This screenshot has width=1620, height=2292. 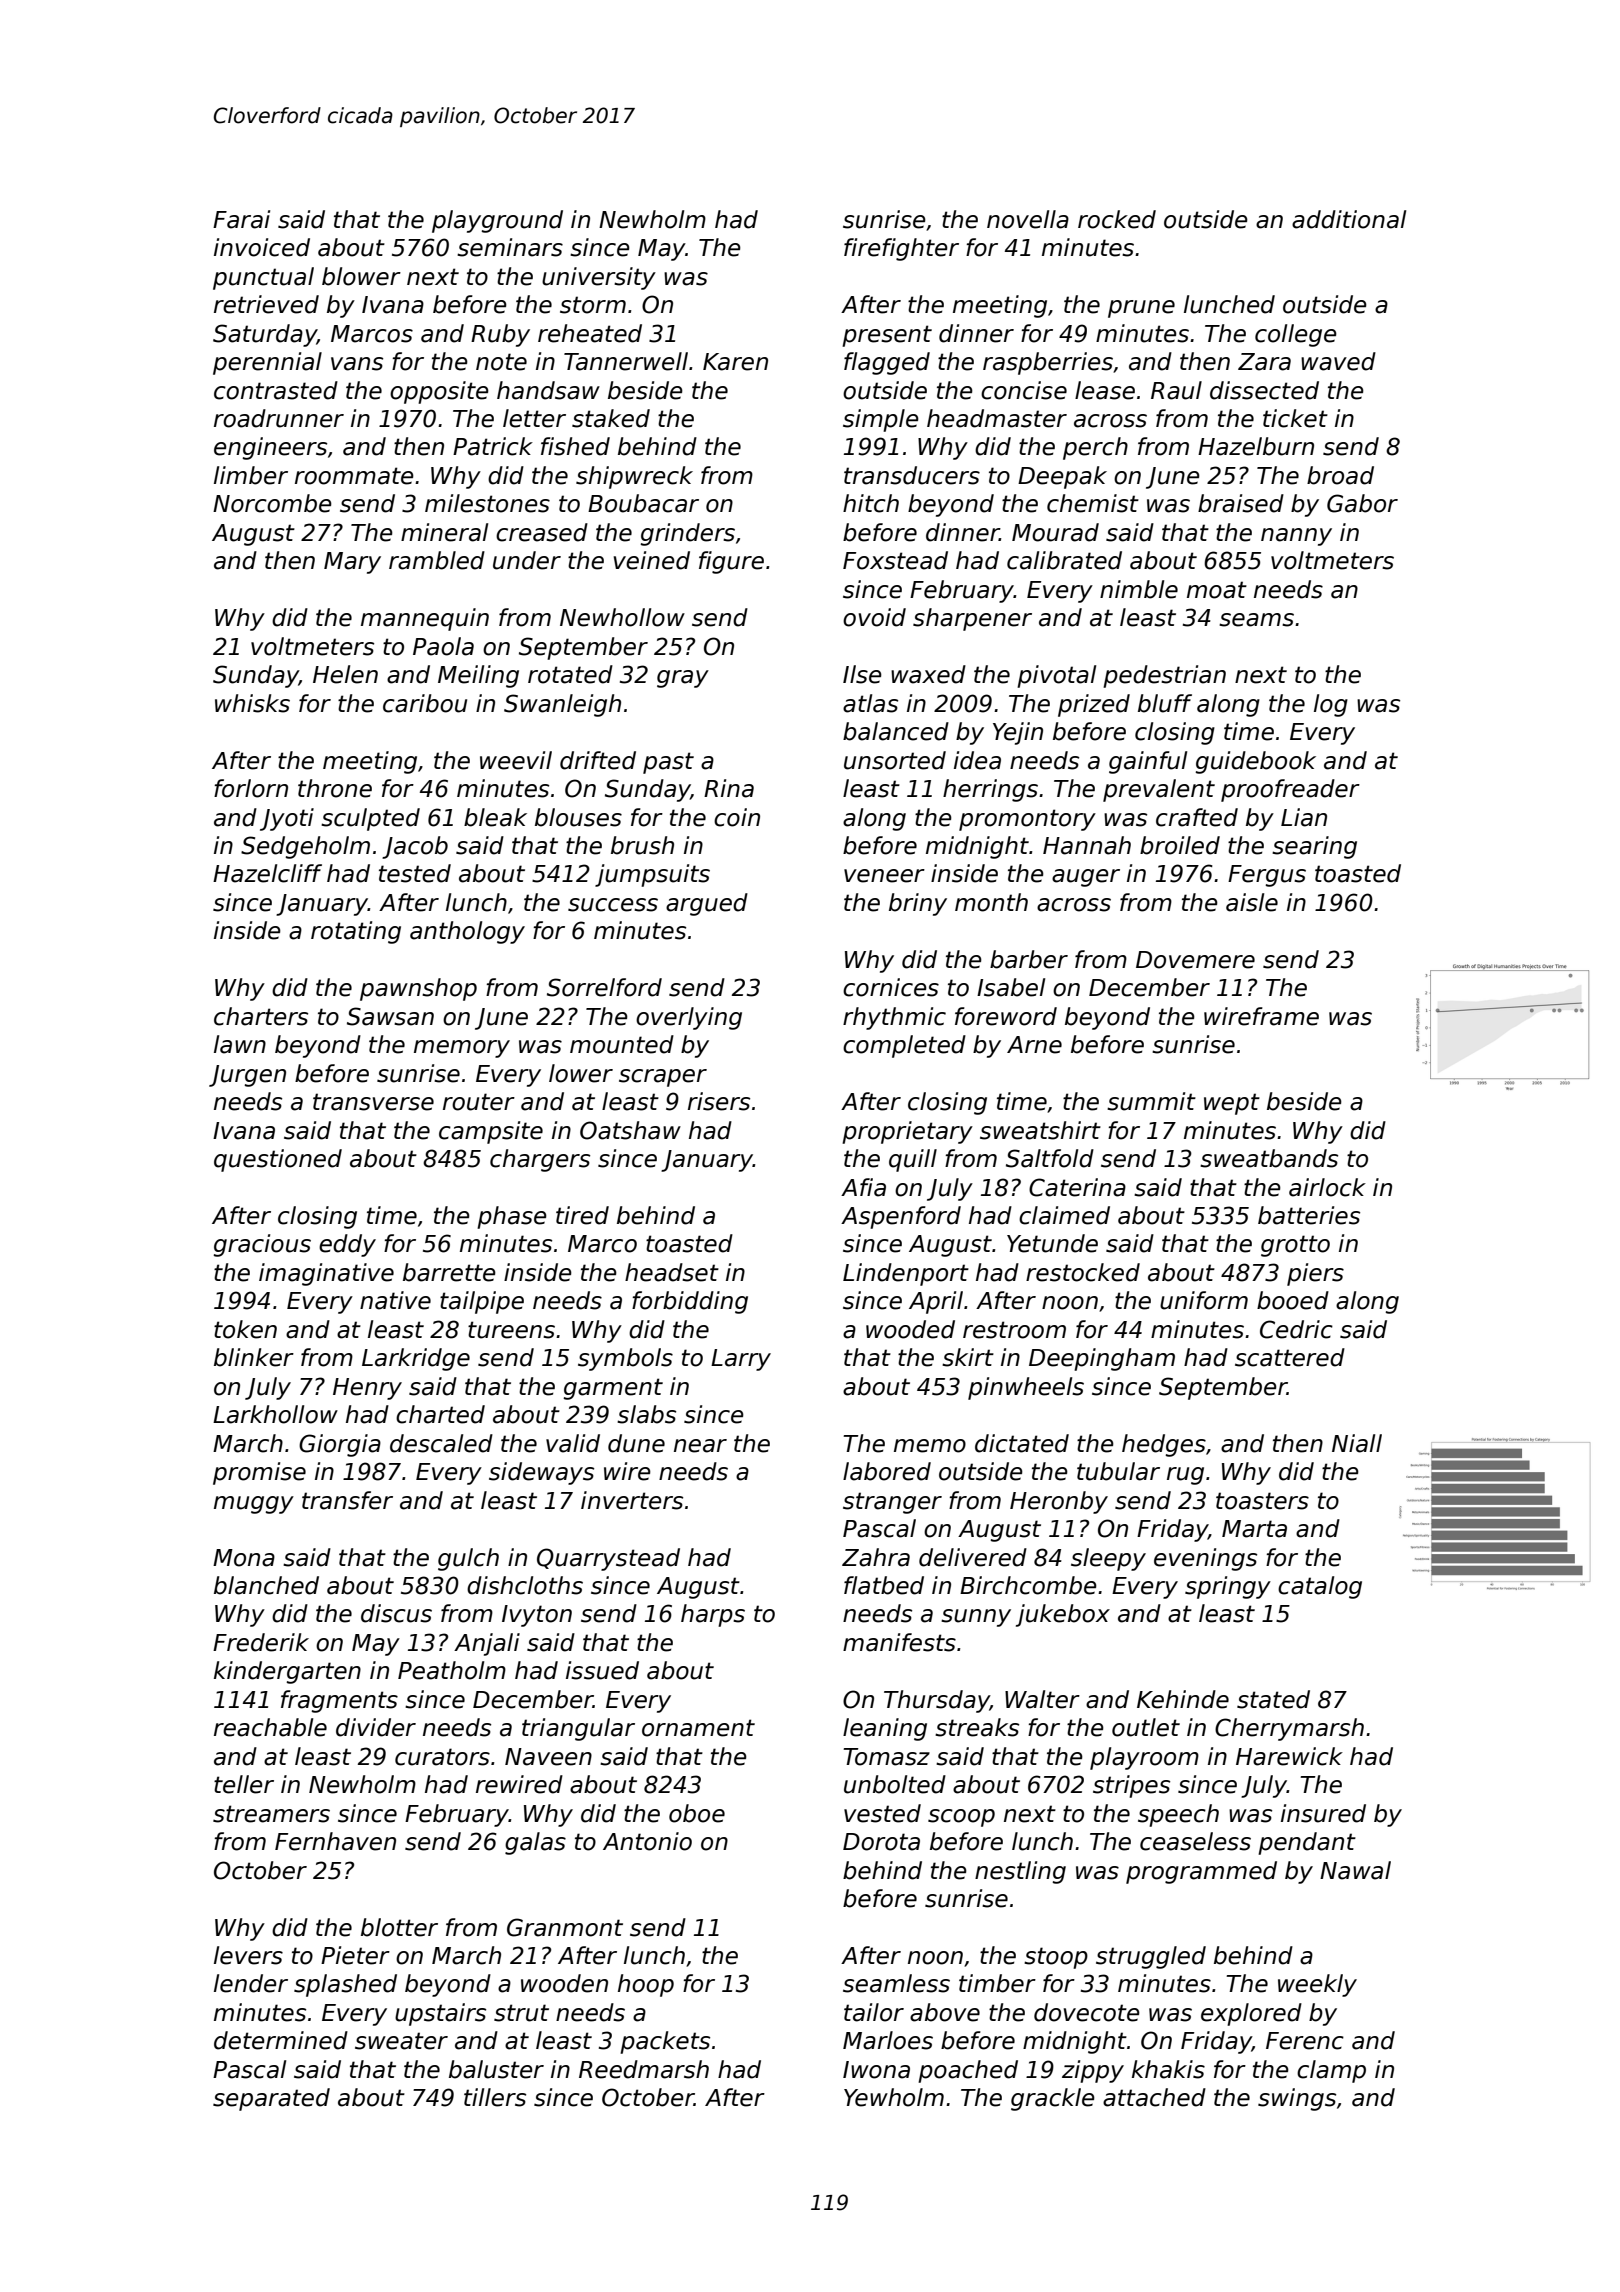 I want to click on guidebook, so click(x=1255, y=762).
